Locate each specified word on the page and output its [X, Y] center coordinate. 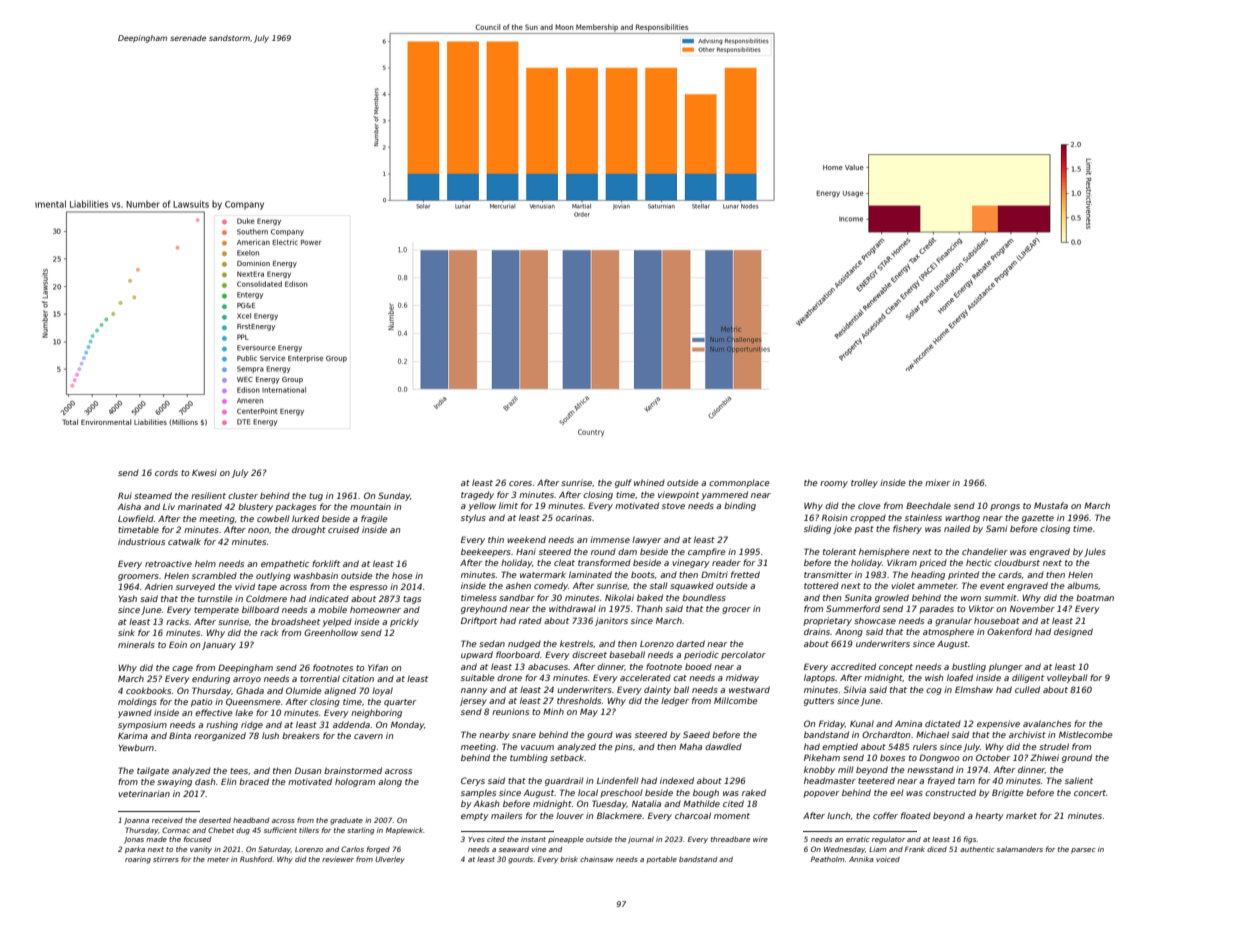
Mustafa [1051, 505]
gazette [1038, 519]
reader [726, 562]
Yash [128, 598]
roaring [138, 860]
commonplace [739, 483]
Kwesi [204, 472]
